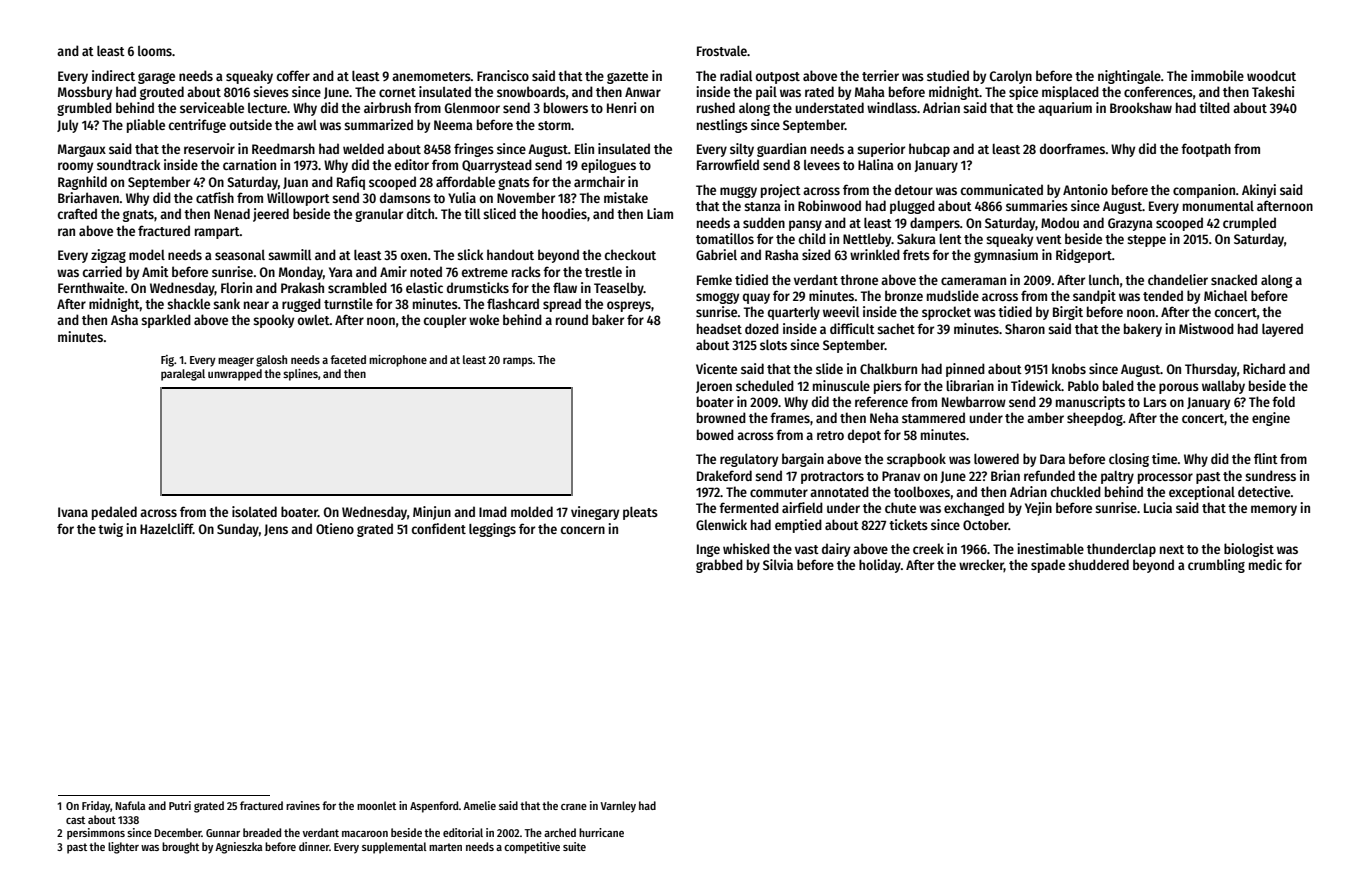 This document has height=887, width=1372. I want to click on cast, so click(75, 820).
